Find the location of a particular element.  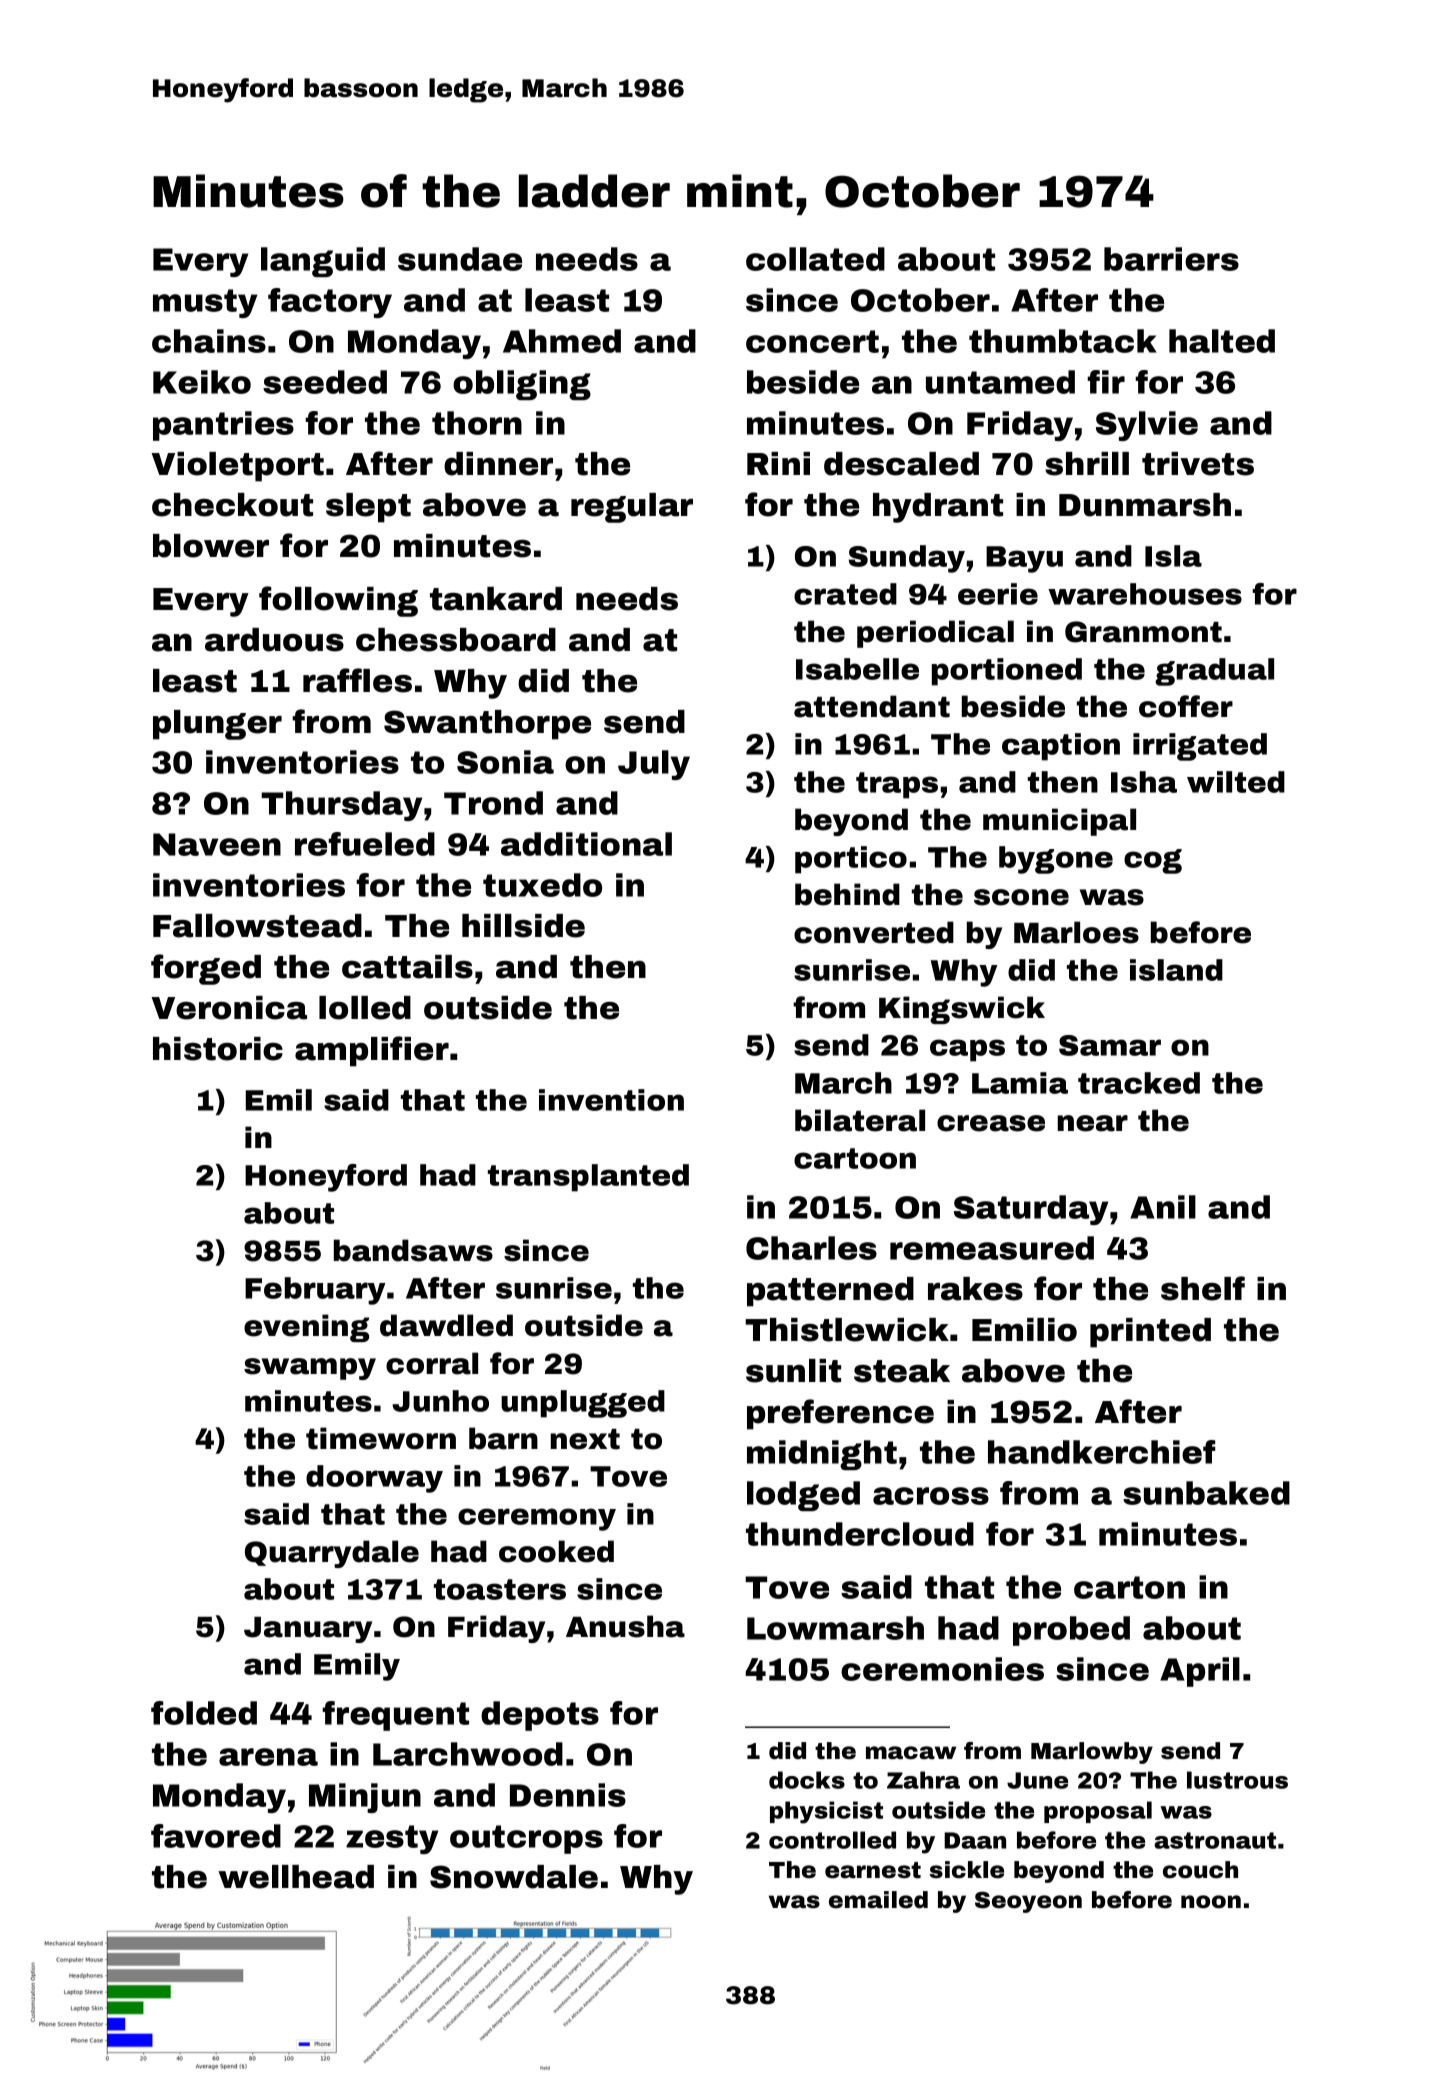

hillside is located at coordinates (523, 926).
